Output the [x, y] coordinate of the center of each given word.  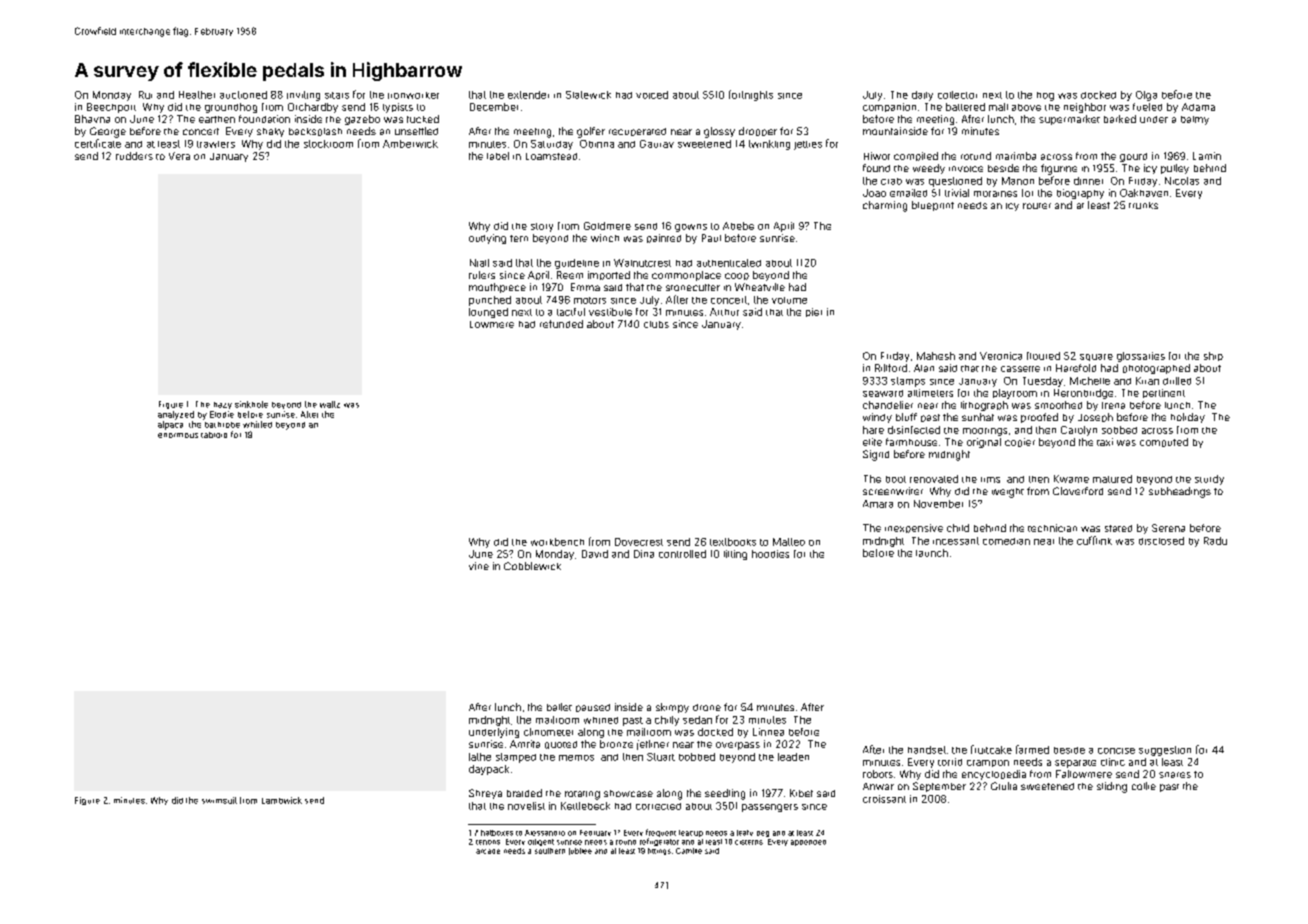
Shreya [485, 794]
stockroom [328, 144]
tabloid [214, 435]
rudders [134, 156]
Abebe [738, 226]
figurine [1059, 169]
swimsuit [219, 800]
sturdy [1209, 480]
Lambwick [282, 800]
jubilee [580, 851]
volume [789, 300]
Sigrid [876, 455]
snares [1175, 775]
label [498, 156]
